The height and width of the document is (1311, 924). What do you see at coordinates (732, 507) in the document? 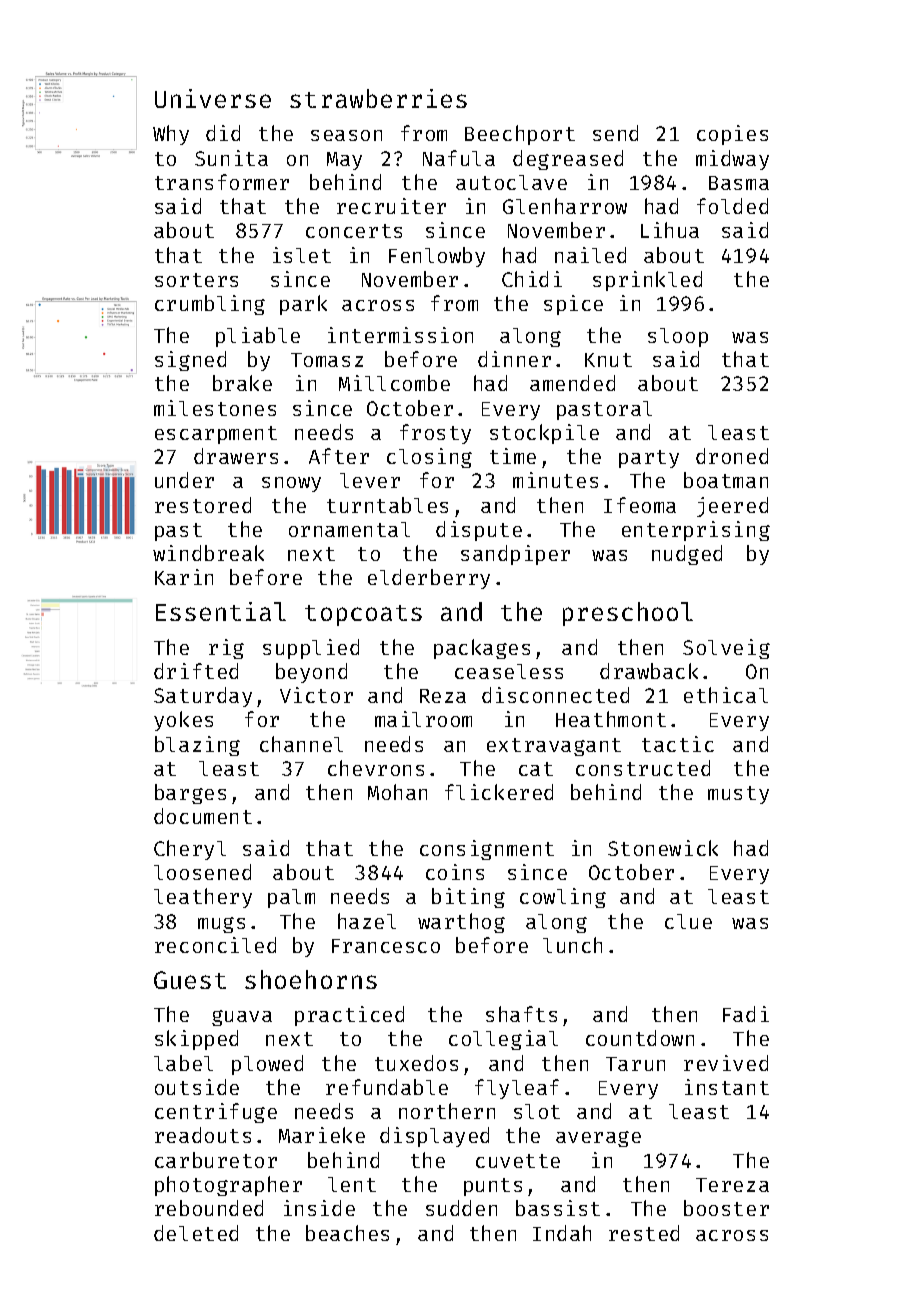
I see `jeered` at bounding box center [732, 507].
